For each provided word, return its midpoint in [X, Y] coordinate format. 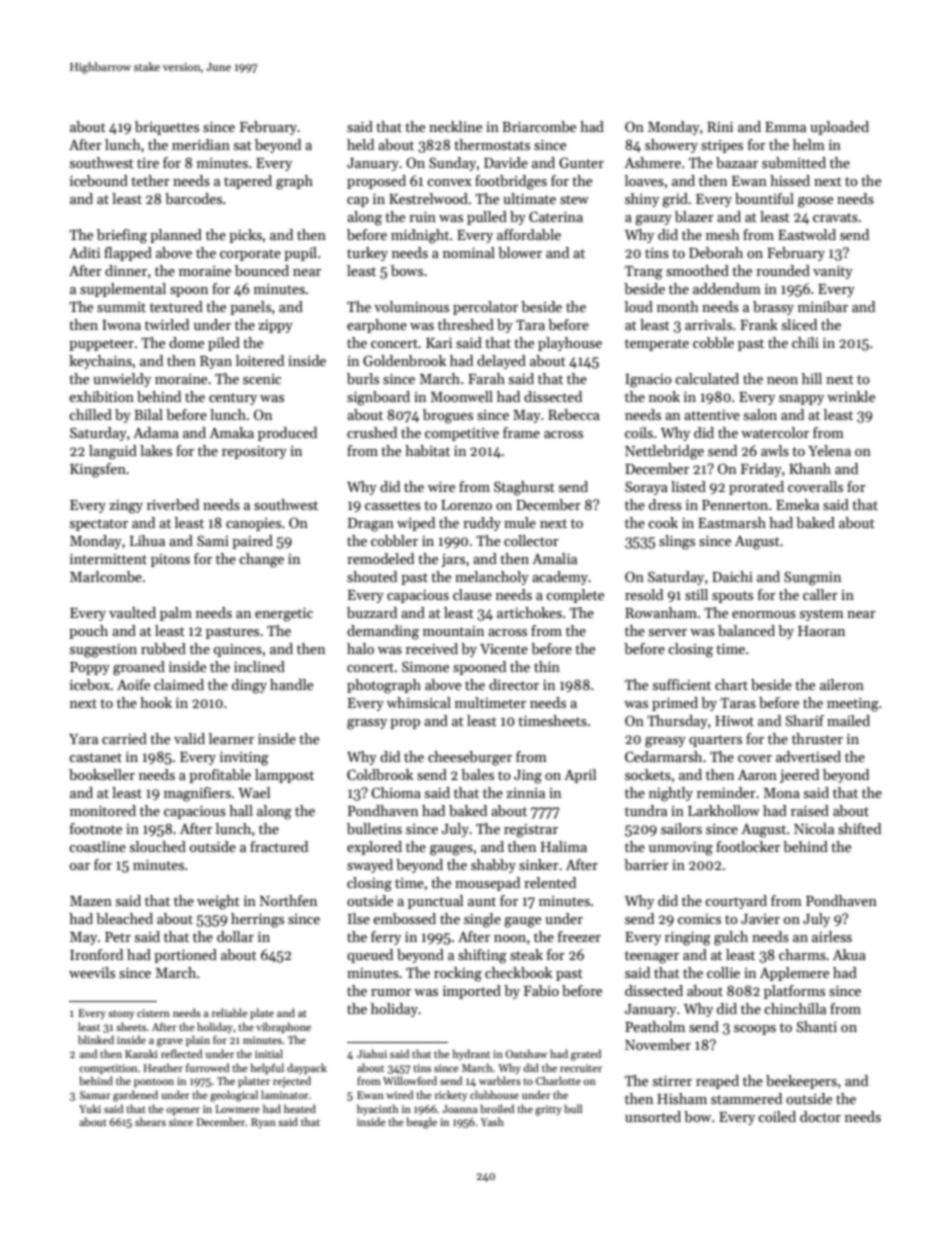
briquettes [167, 128]
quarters [715, 741]
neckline [455, 126]
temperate [657, 345]
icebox [90, 684]
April [580, 776]
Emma [785, 127]
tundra [646, 810]
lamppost [284, 776]
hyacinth [377, 1109]
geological [234, 1096]
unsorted [653, 1116]
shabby [493, 866]
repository [254, 452]
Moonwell [462, 396]
